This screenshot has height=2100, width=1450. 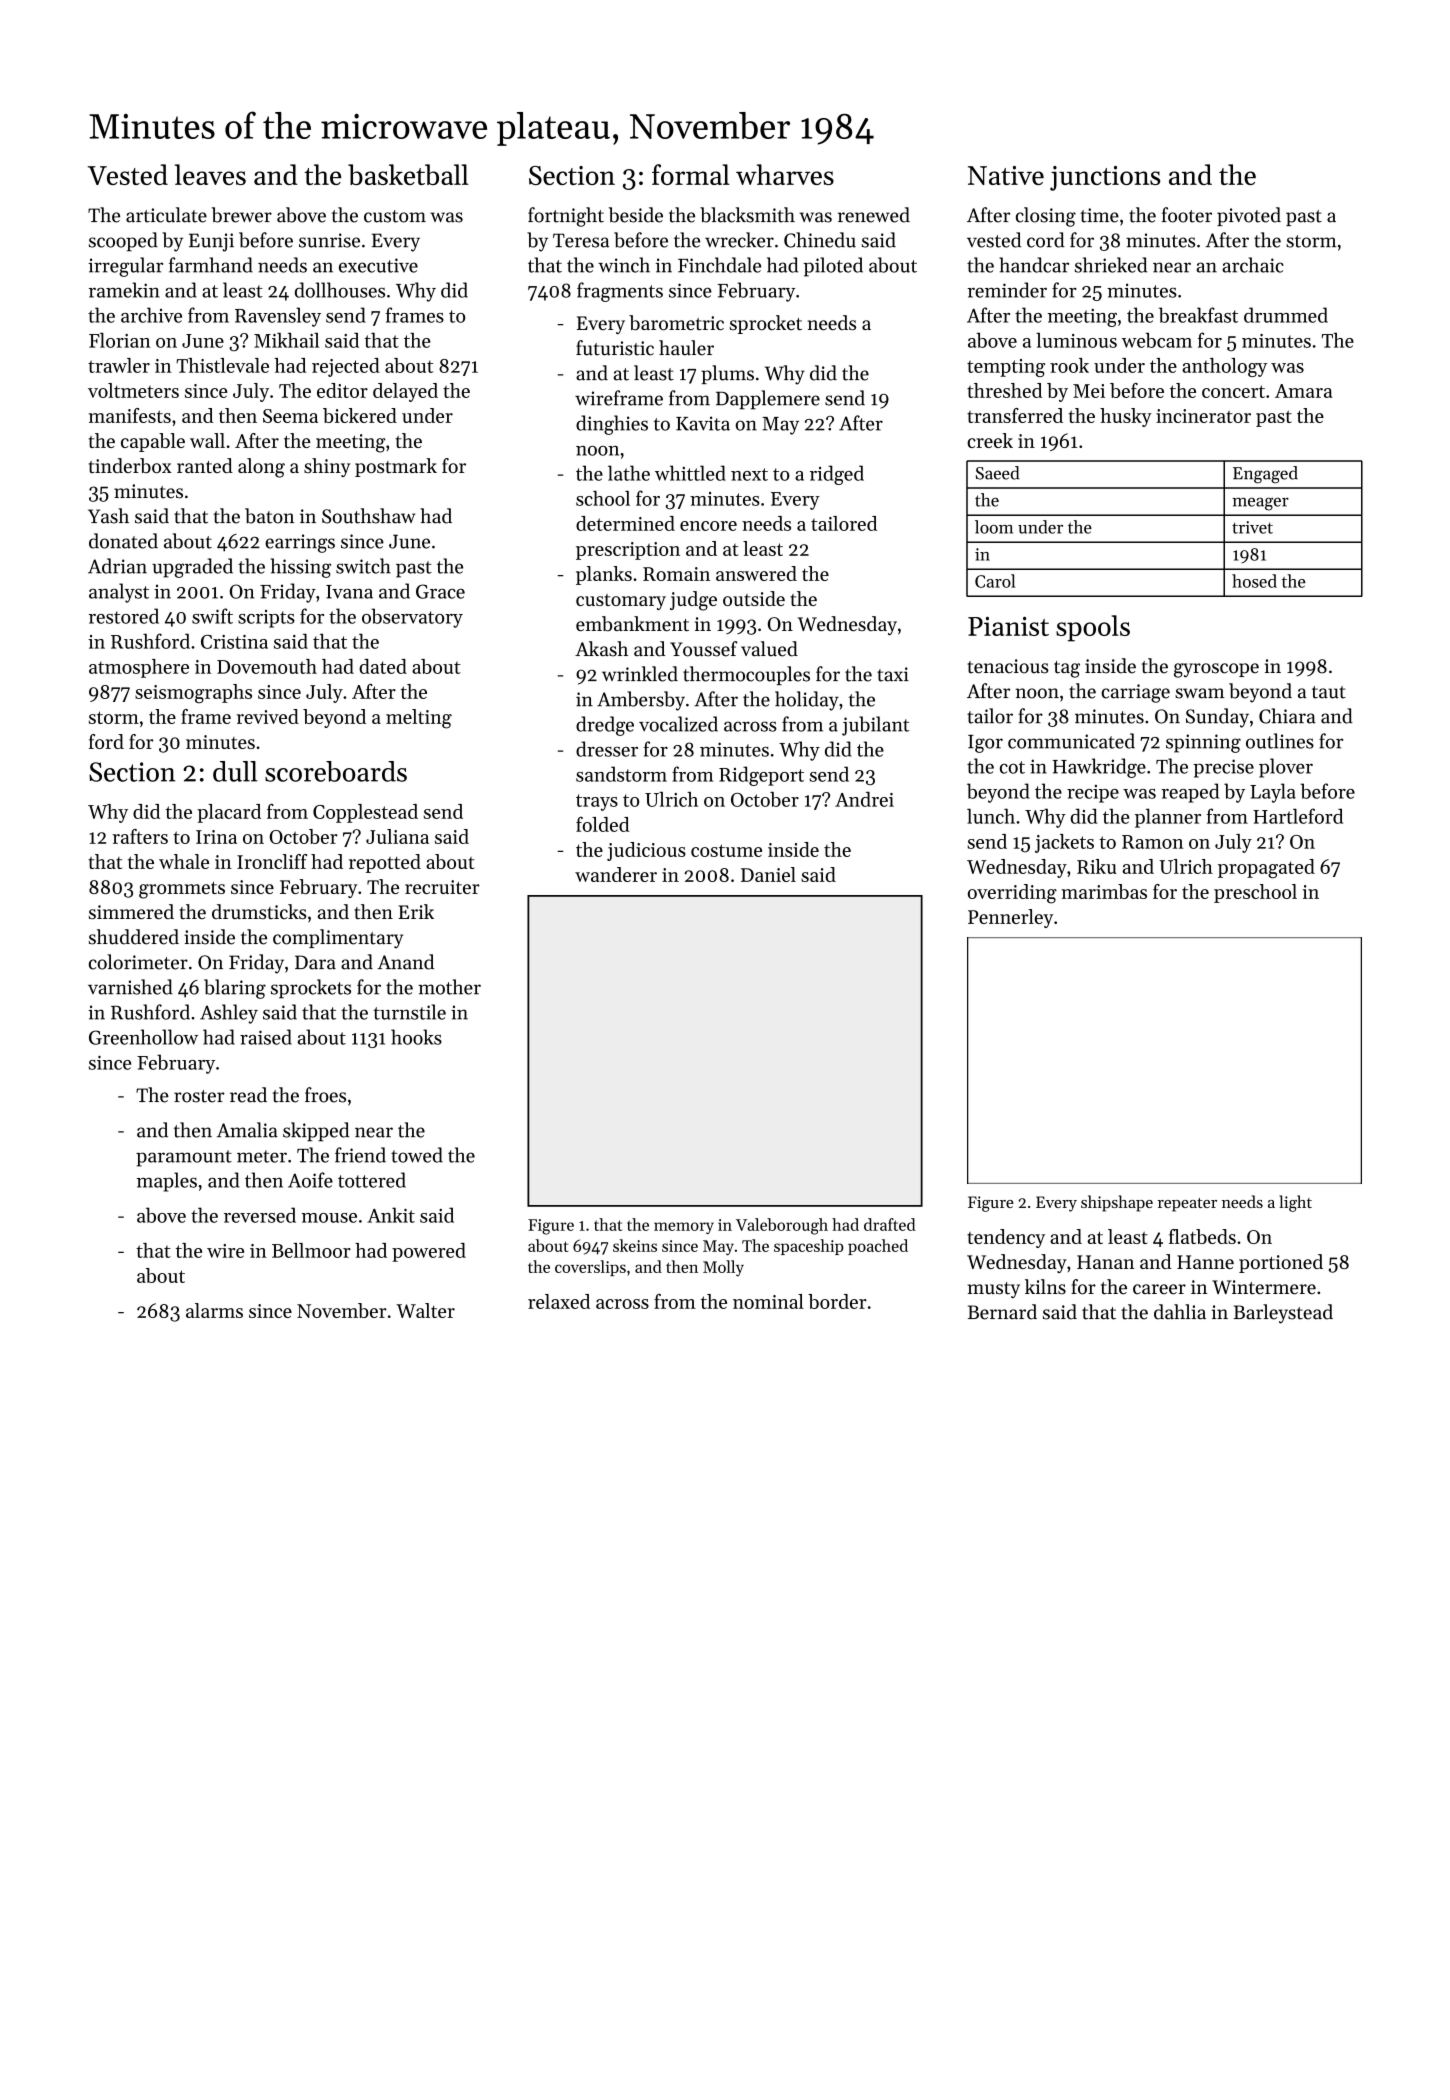 What do you see at coordinates (123, 241) in the screenshot?
I see `scooped` at bounding box center [123, 241].
